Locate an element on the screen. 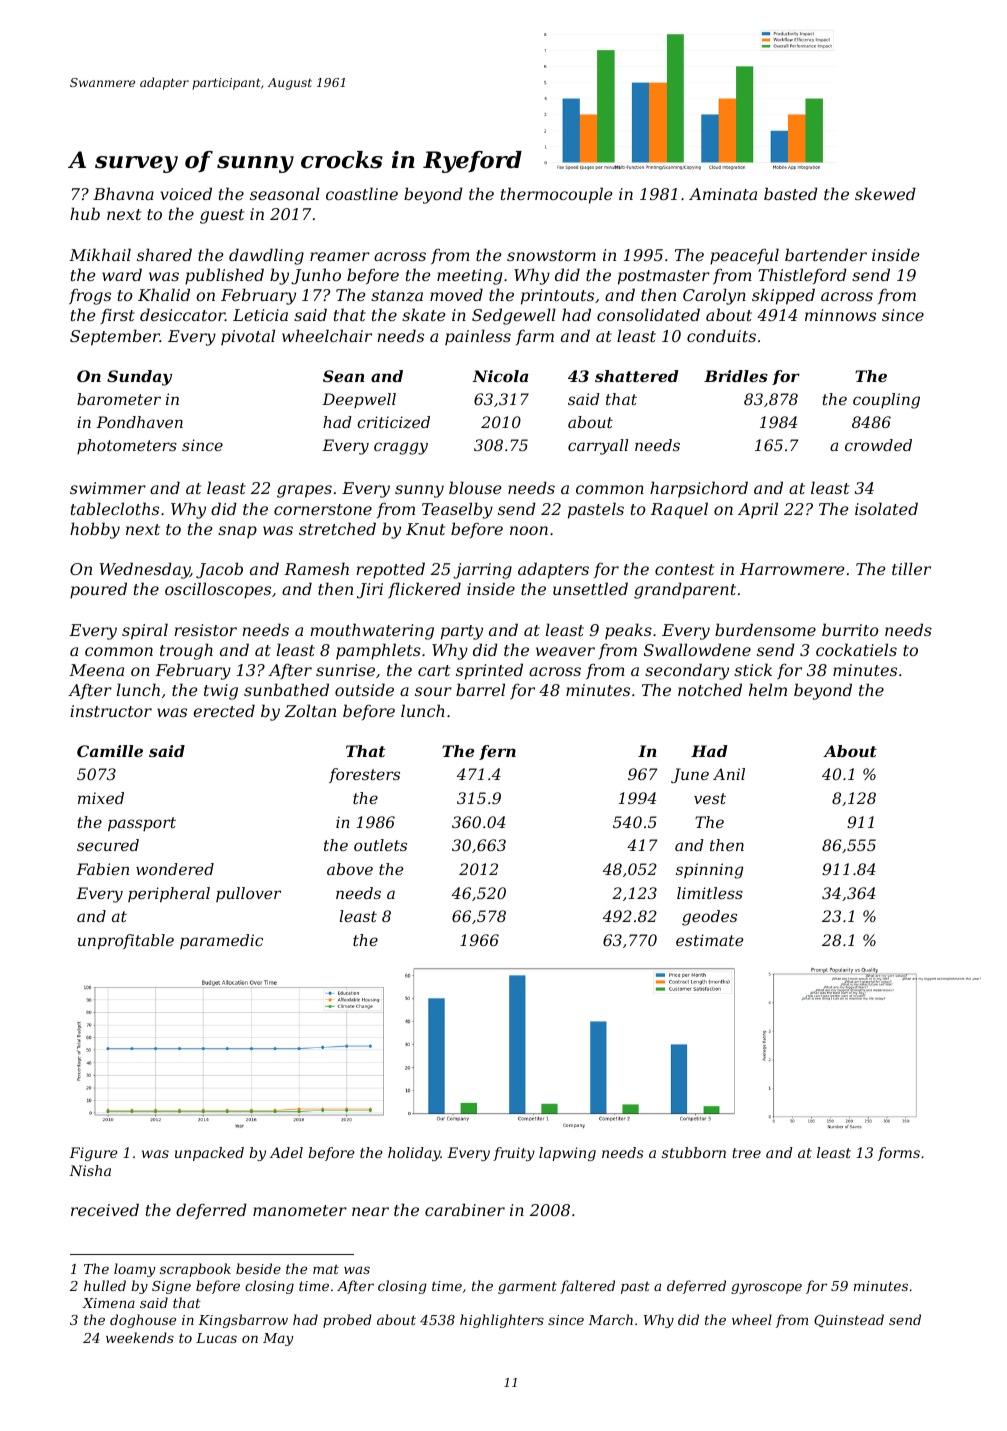  tree is located at coordinates (746, 1153).
